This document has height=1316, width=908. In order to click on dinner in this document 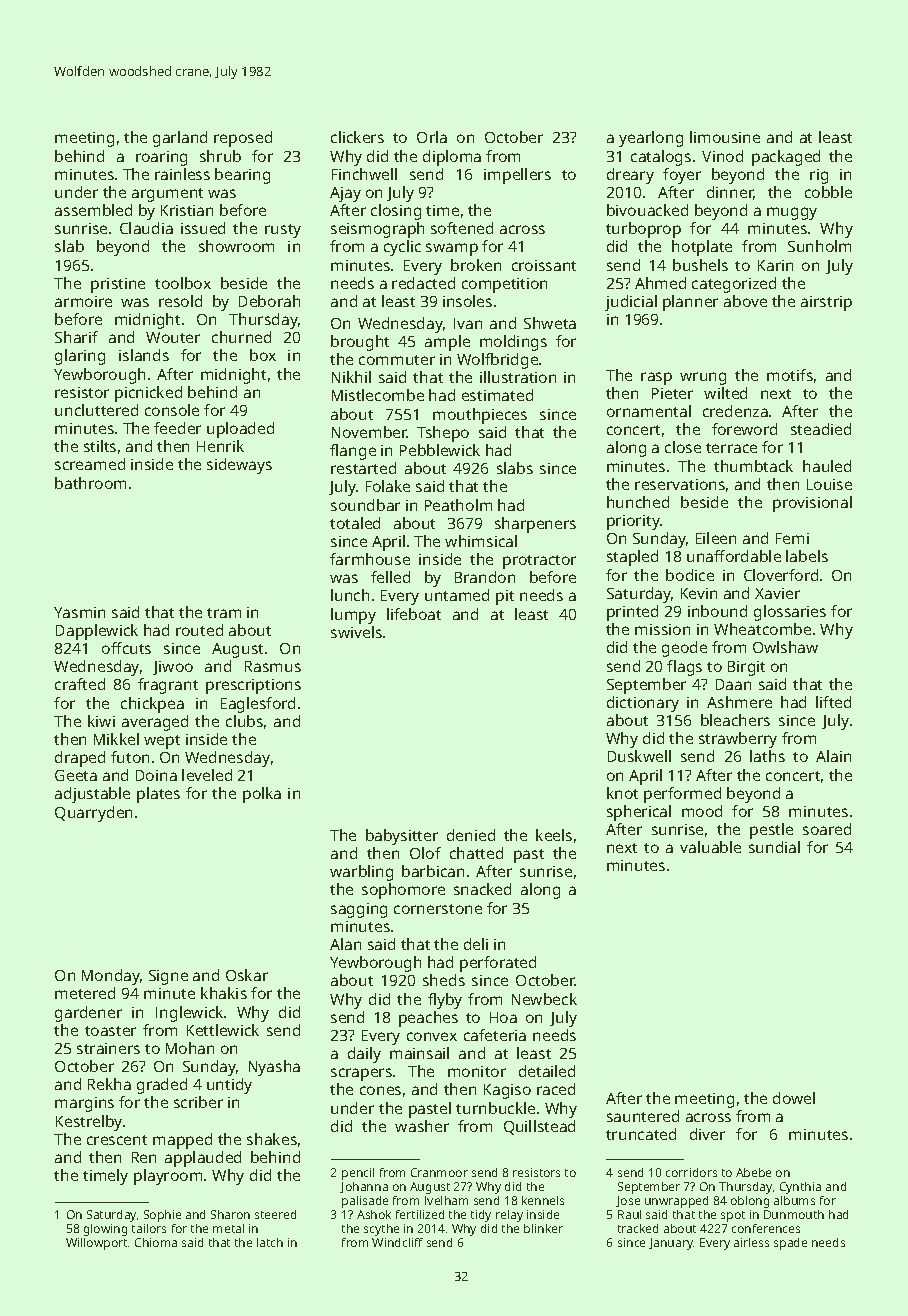, I will do `click(730, 193)`.
